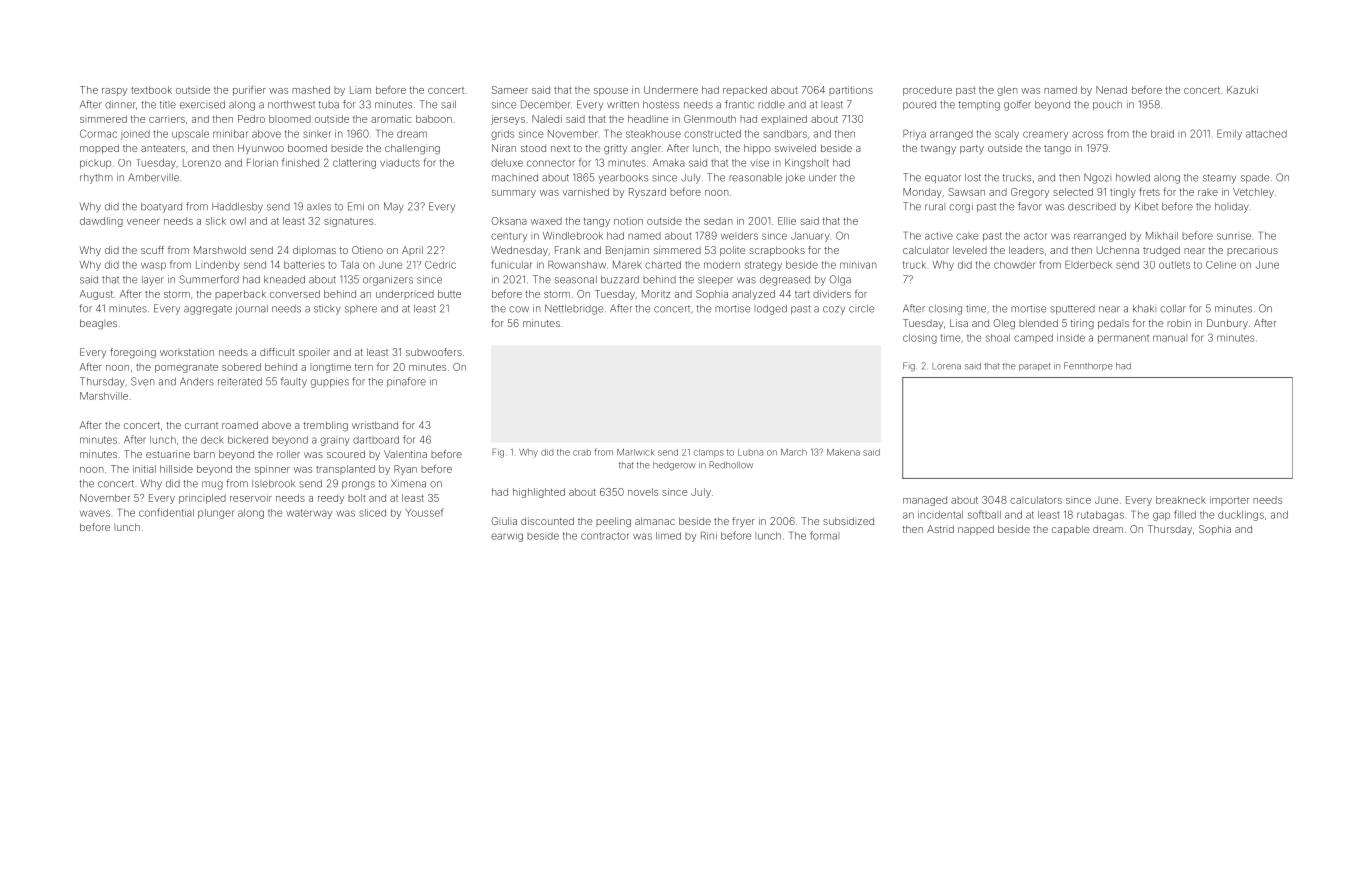 The width and height of the screenshot is (1372, 887). What do you see at coordinates (1219, 179) in the screenshot?
I see `steamy` at bounding box center [1219, 179].
